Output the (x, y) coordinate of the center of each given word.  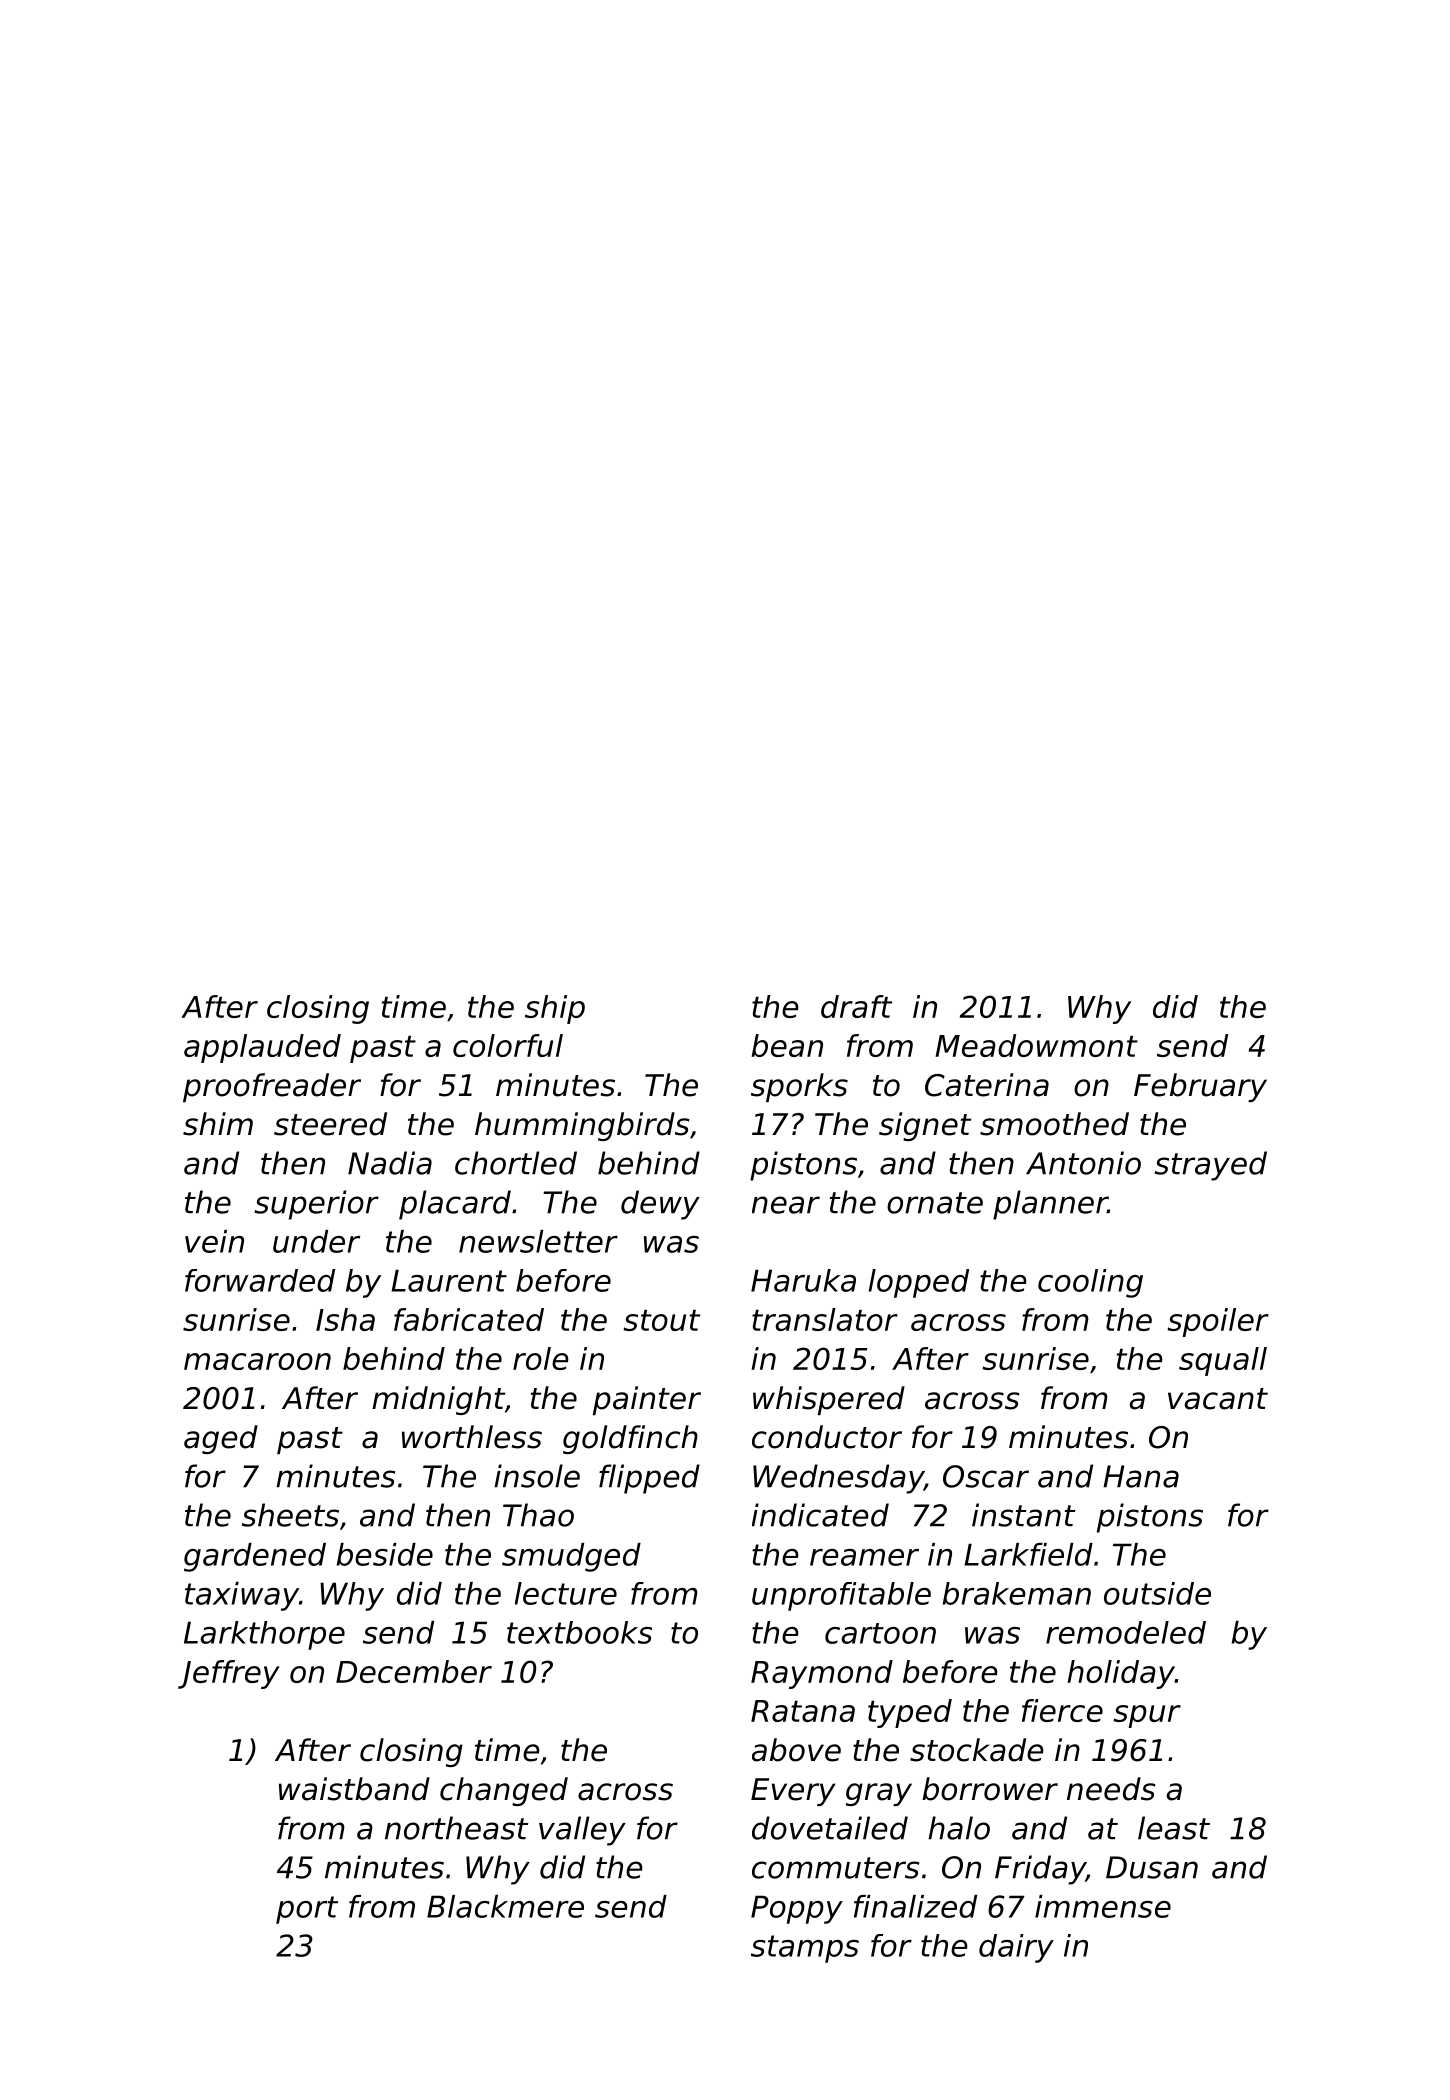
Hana (1141, 1476)
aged (221, 1439)
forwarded (260, 1280)
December (414, 1671)
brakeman (1017, 1593)
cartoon (880, 1633)
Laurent (449, 1280)
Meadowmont (1036, 1045)
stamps (805, 1949)
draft (856, 1006)
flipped (649, 1479)
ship (555, 1009)
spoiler (1218, 1322)
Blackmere (505, 1906)
